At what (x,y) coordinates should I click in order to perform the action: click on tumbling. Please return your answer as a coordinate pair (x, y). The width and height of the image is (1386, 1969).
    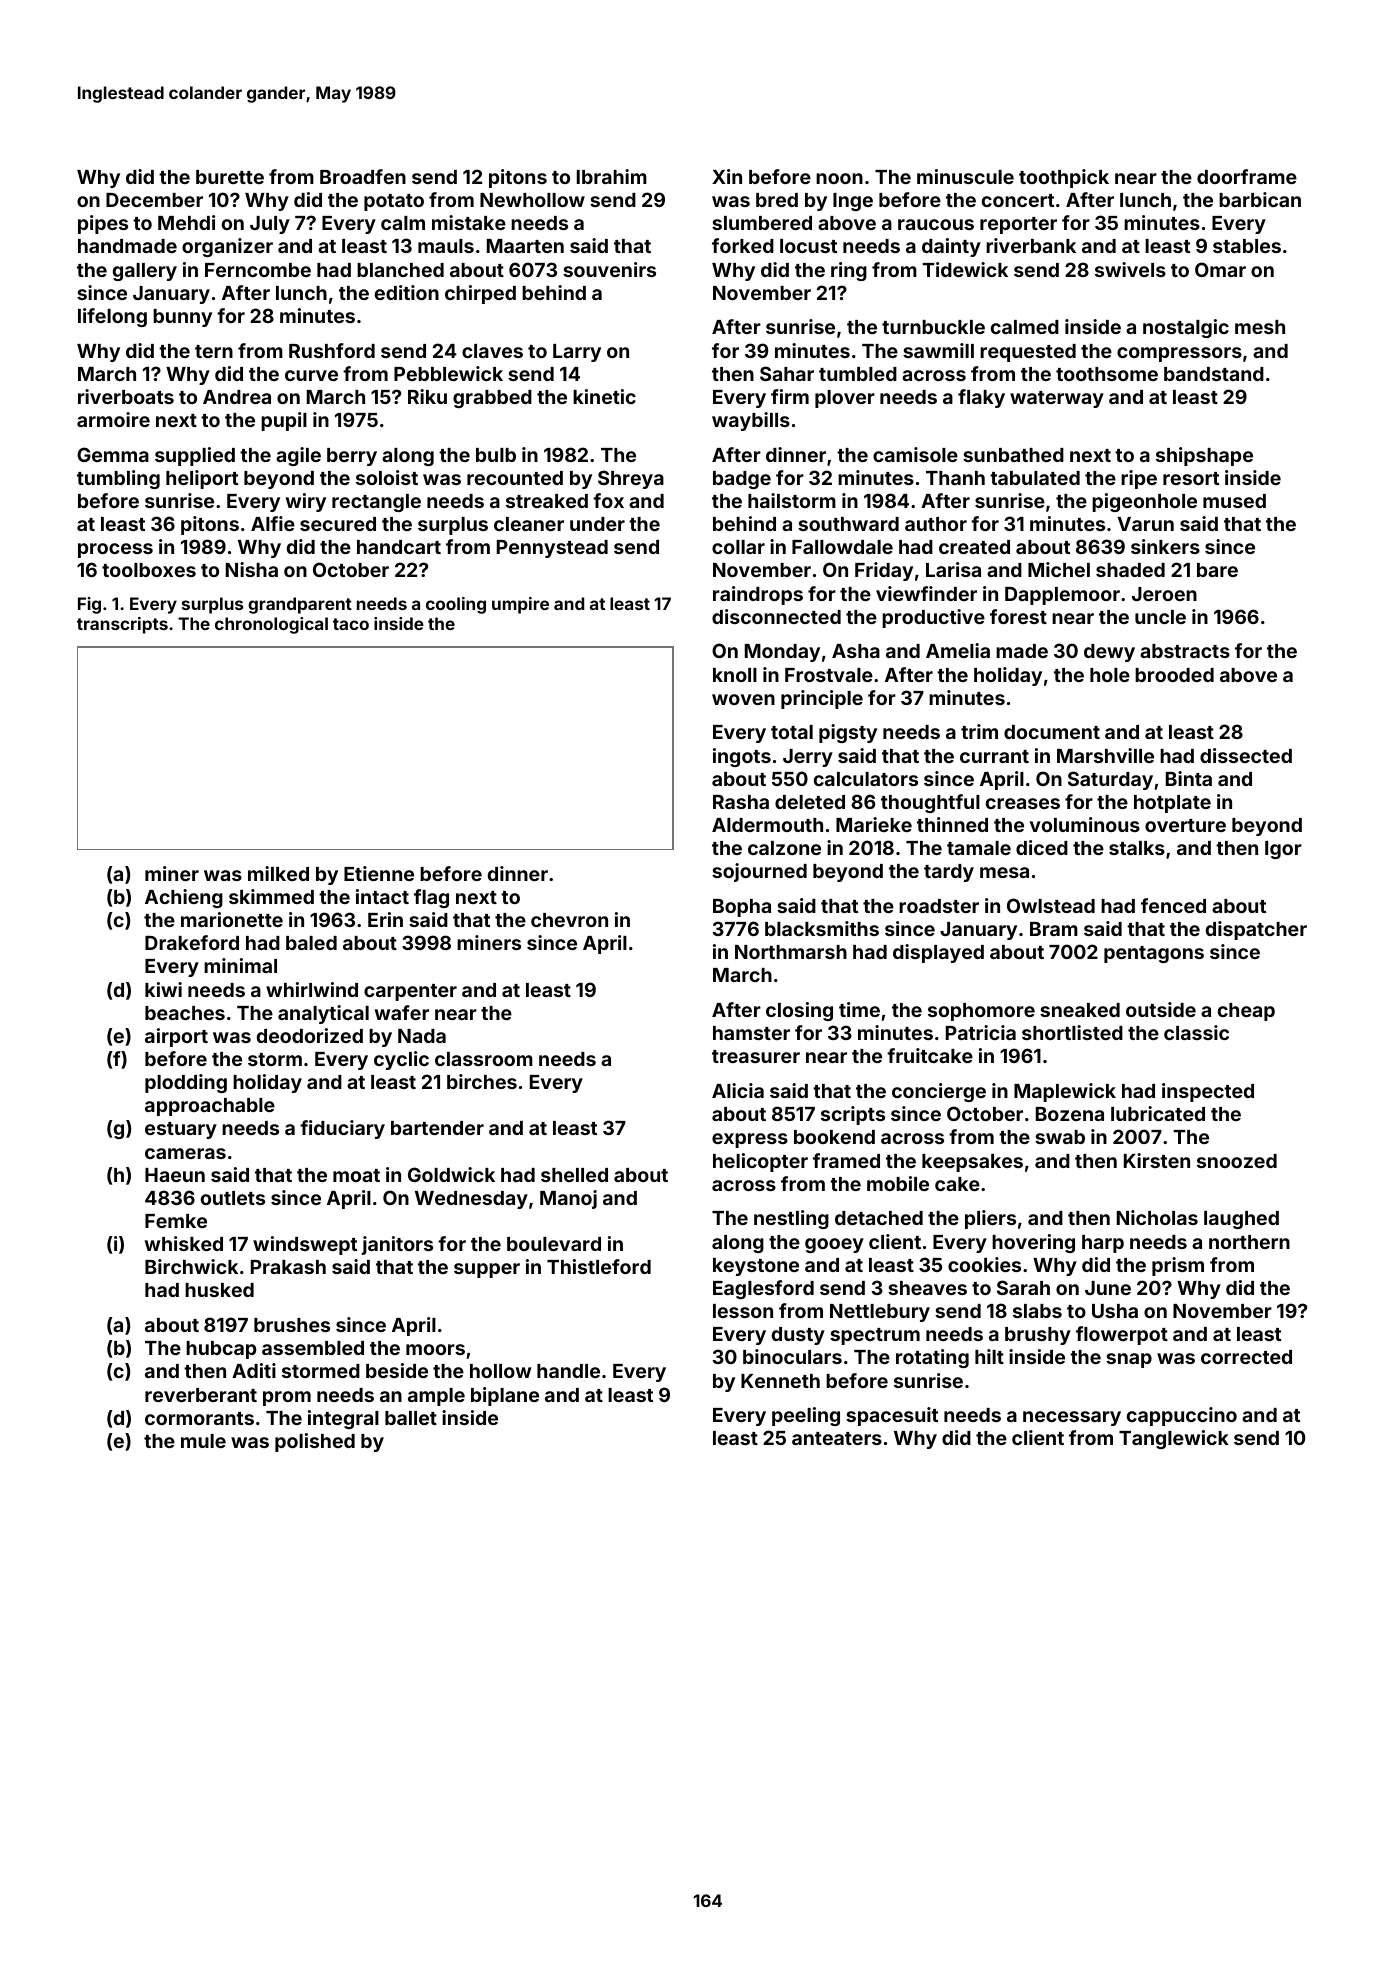
    Looking at the image, I should click on (118, 479).
